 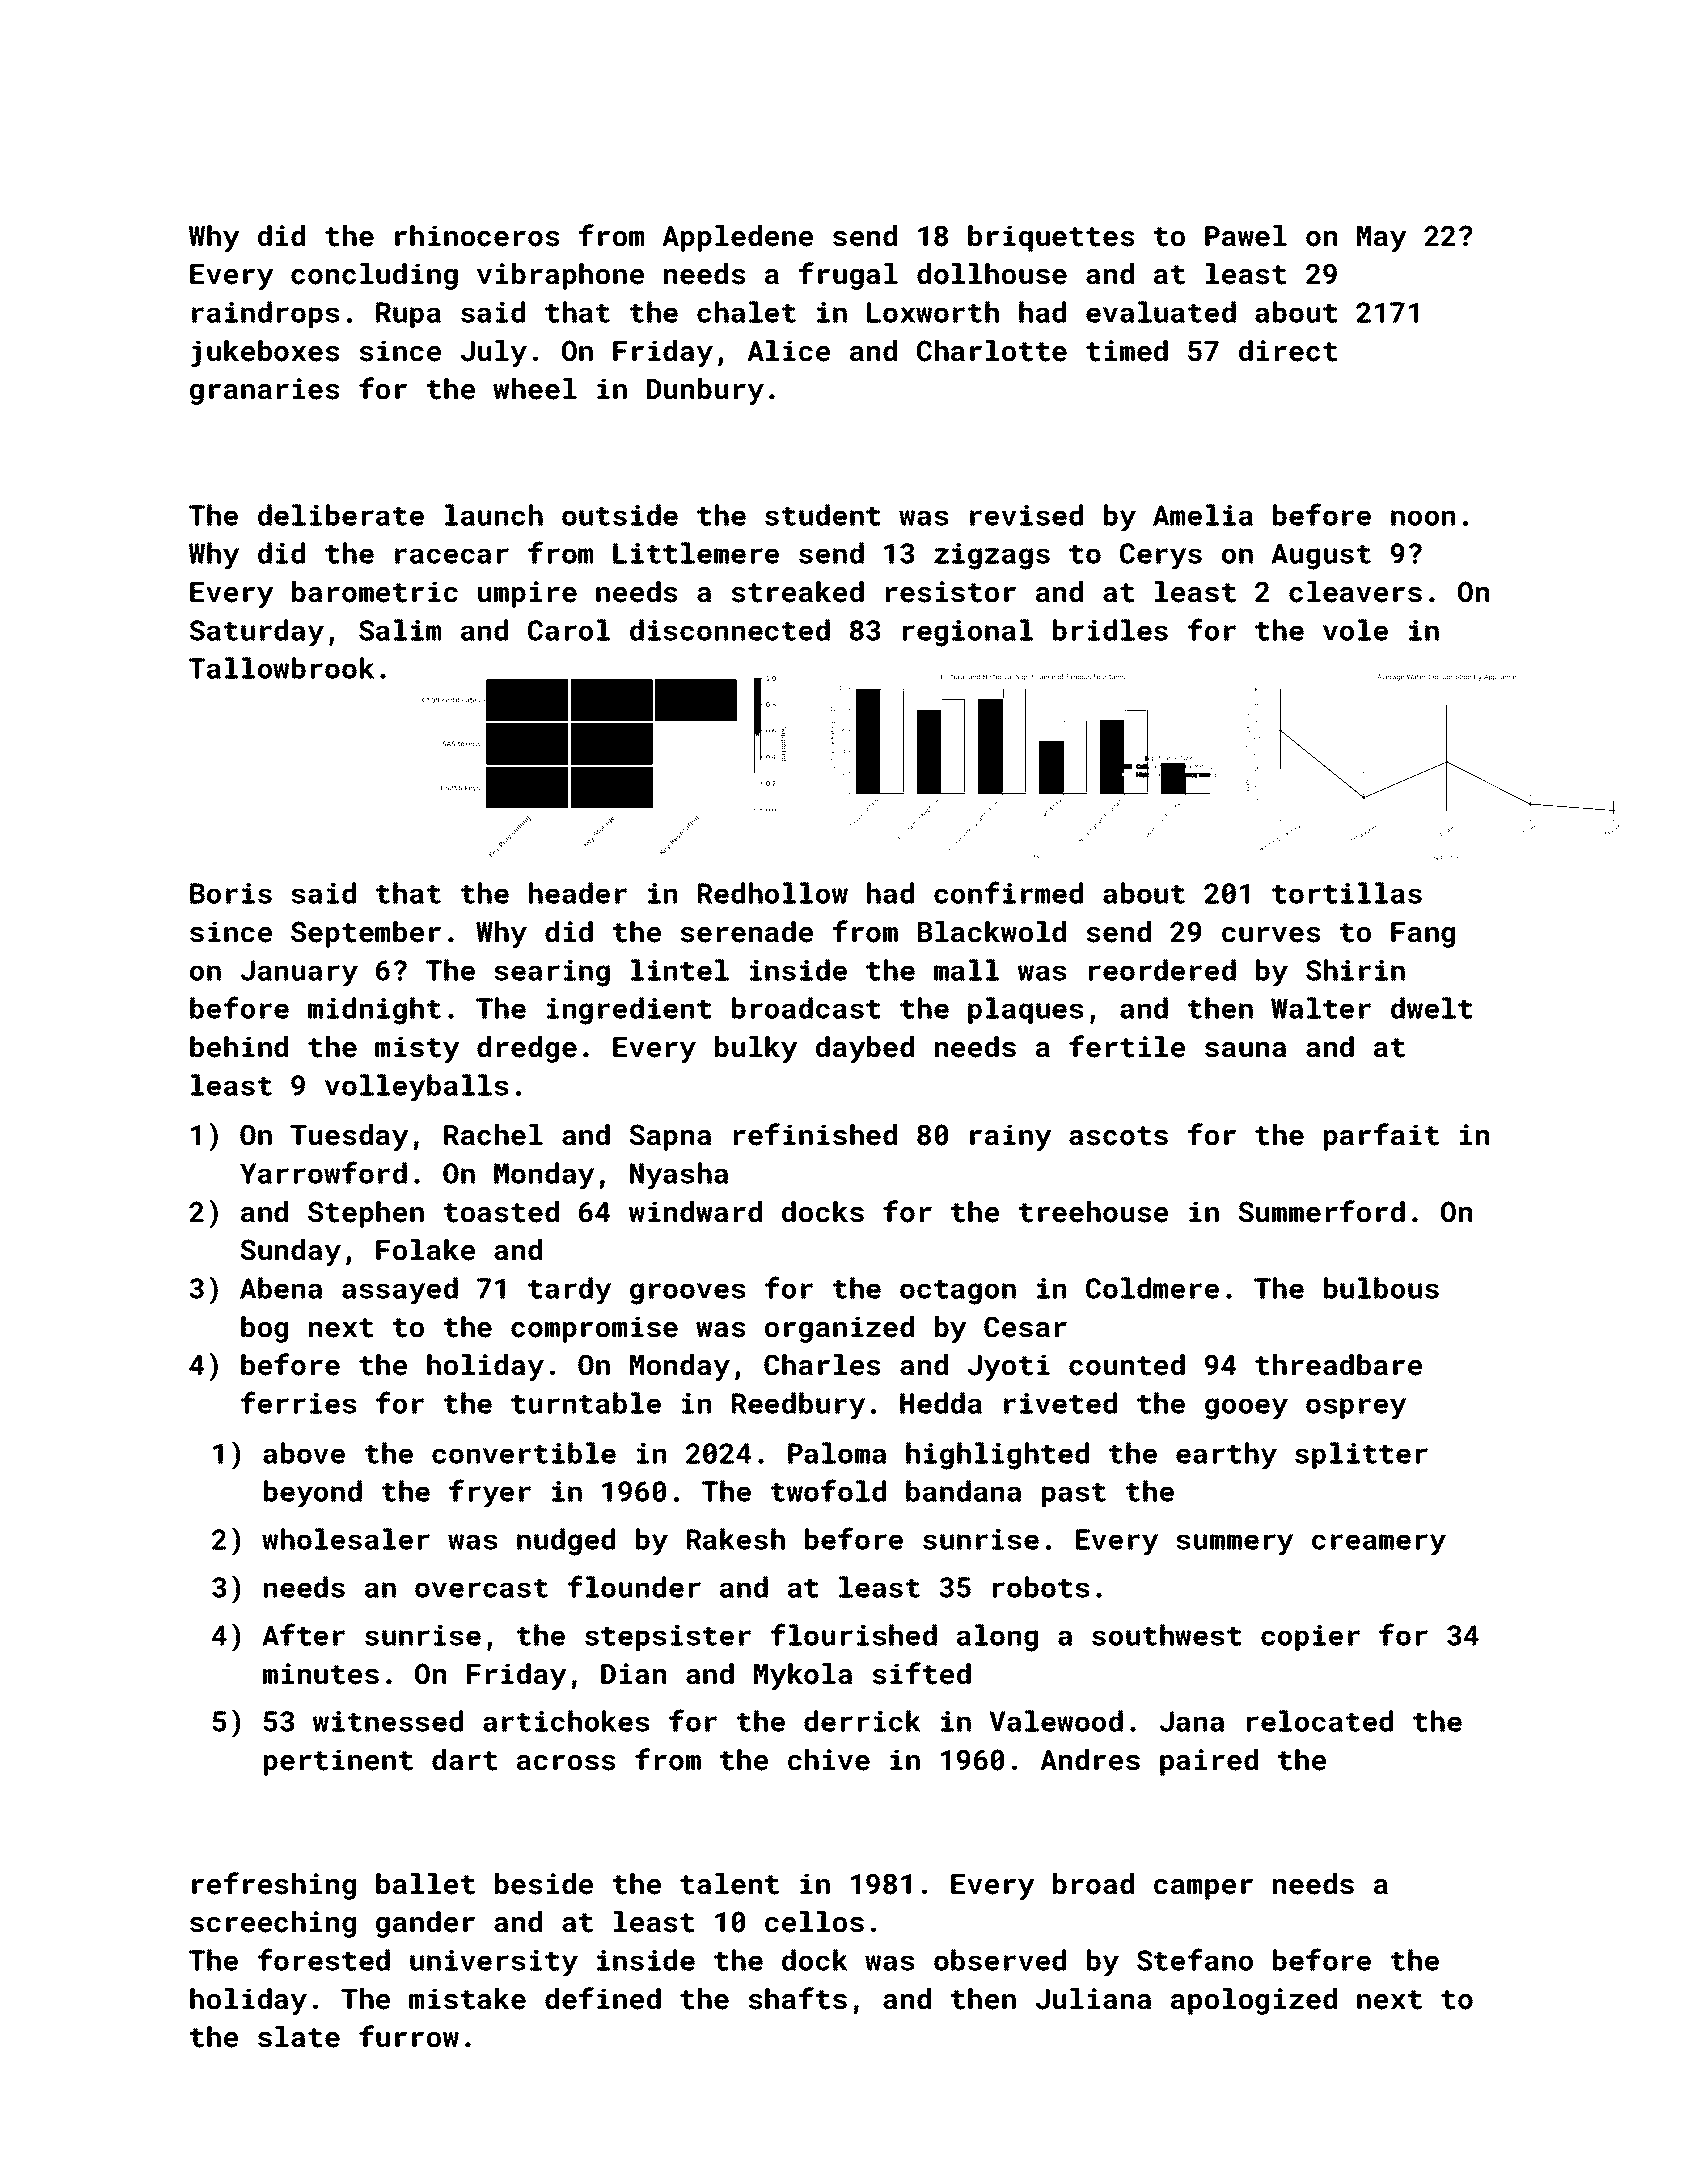 What do you see at coordinates (798, 1998) in the document?
I see `shafts` at bounding box center [798, 1998].
